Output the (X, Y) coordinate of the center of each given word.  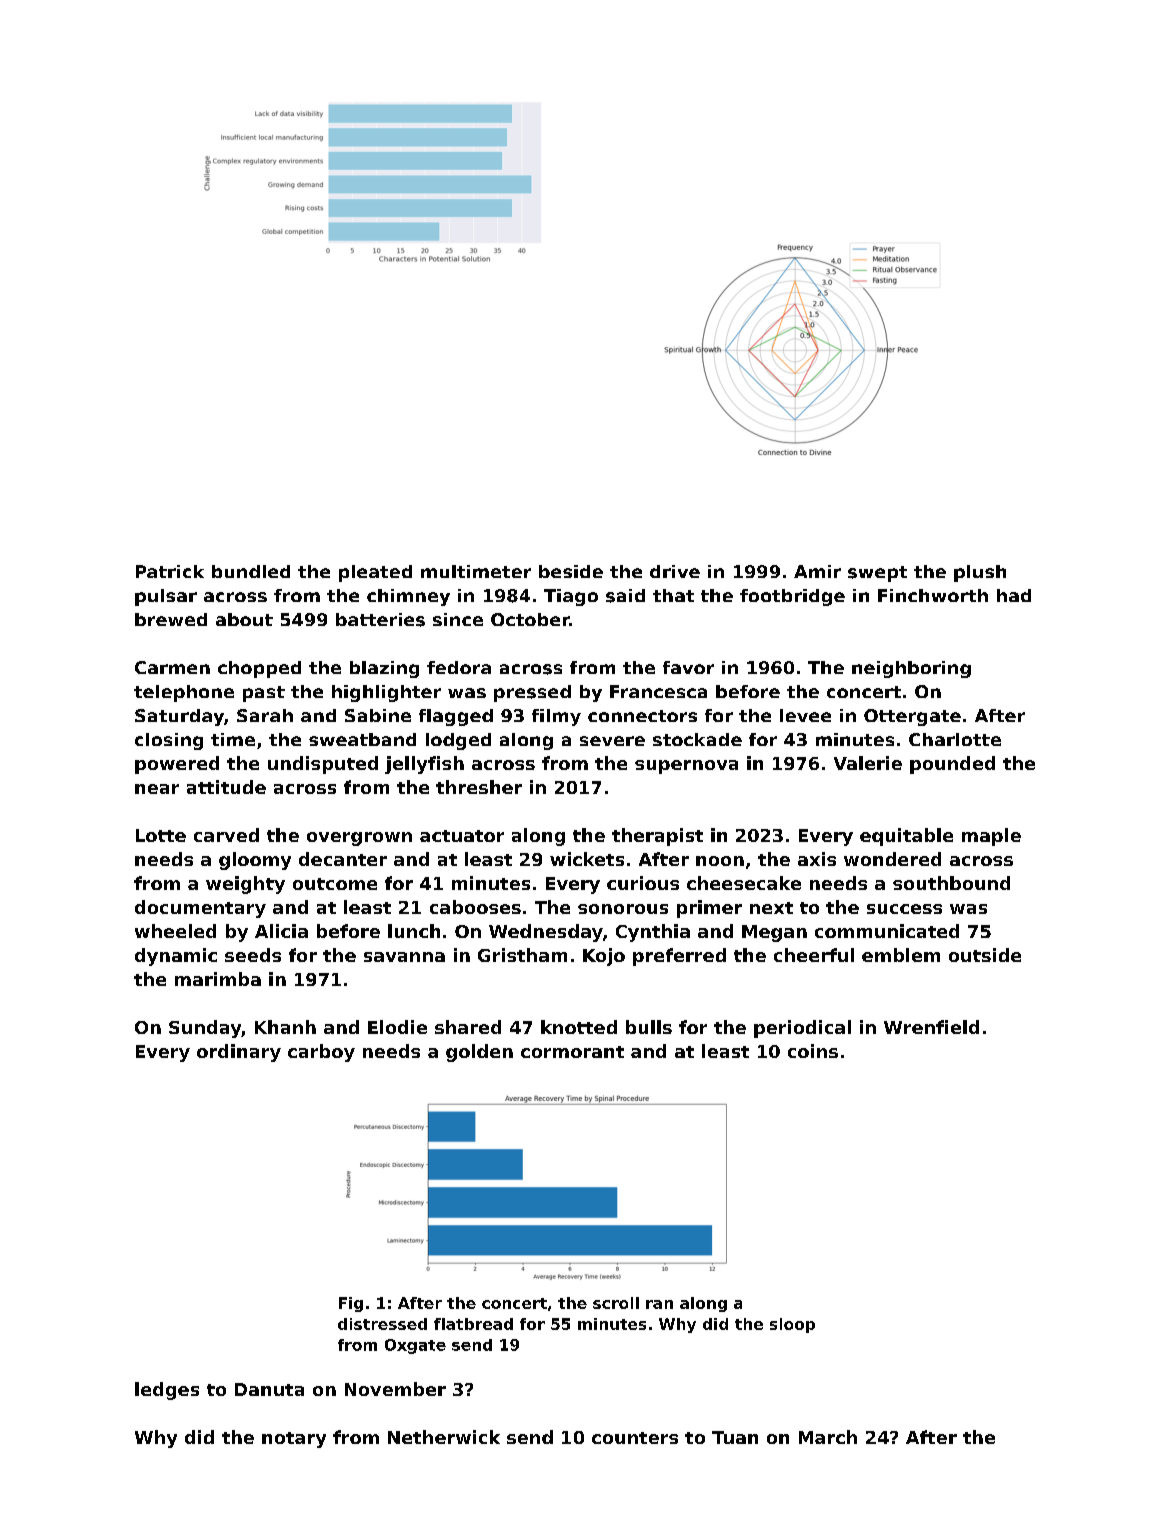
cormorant (572, 1052)
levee (805, 715)
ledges (167, 1391)
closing (169, 741)
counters (635, 1438)
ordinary (239, 1053)
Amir (817, 571)
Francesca (658, 691)
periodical (802, 1029)
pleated (375, 573)
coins (813, 1051)
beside (571, 571)
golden (479, 1053)
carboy (321, 1053)
